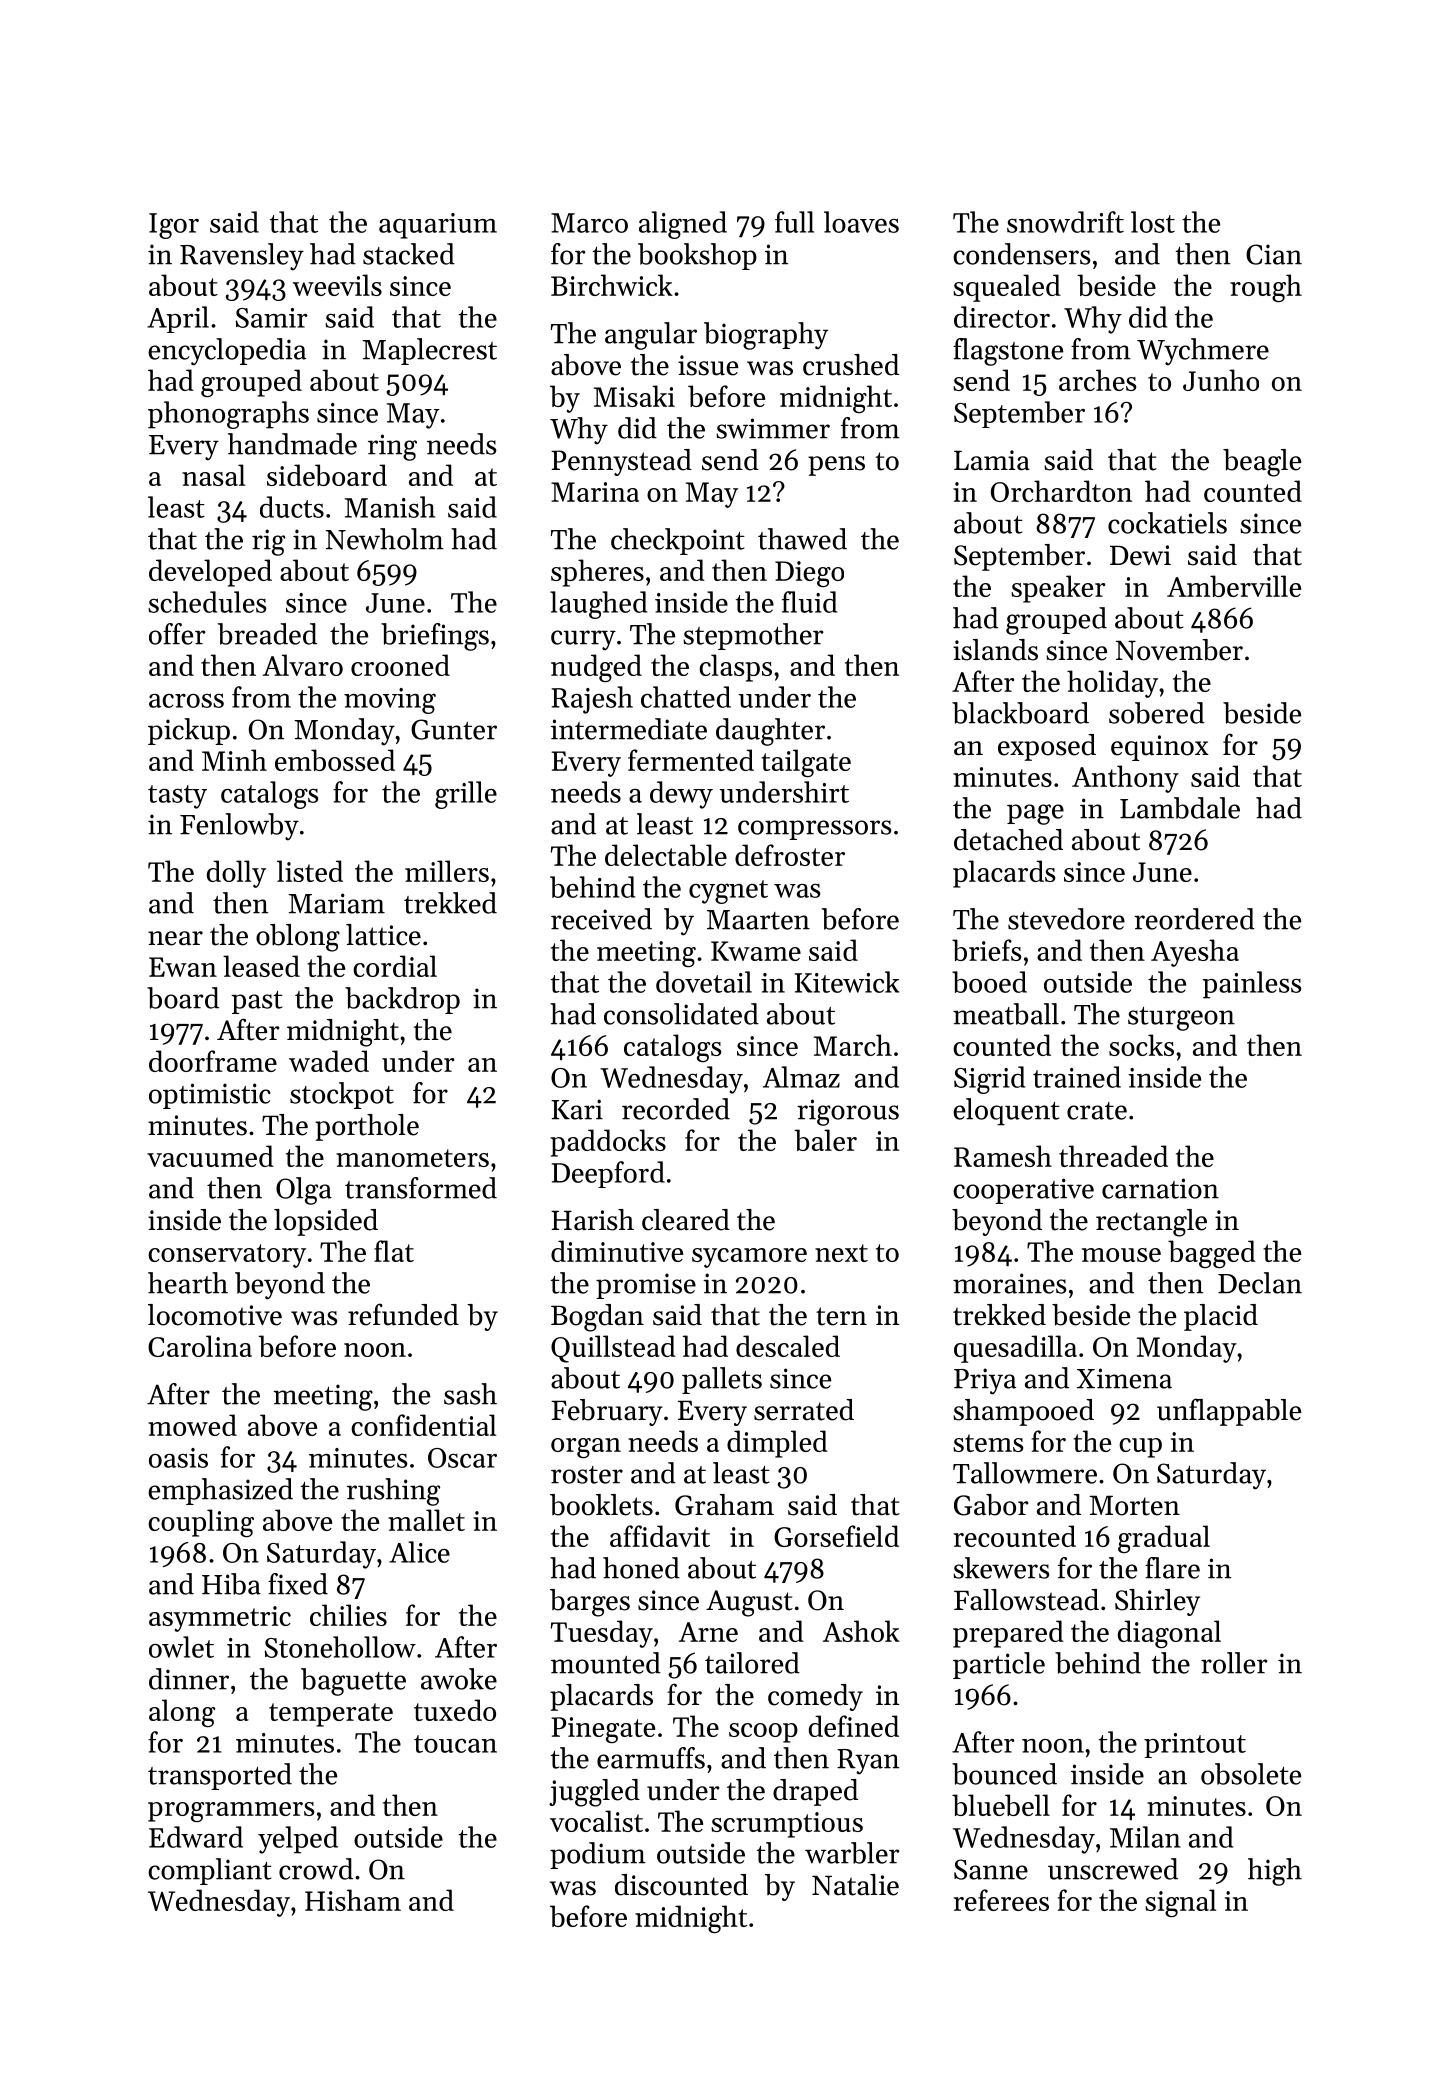 The height and width of the screenshot is (2100, 1450). Describe the element at coordinates (804, 1410) in the screenshot. I see `serrated` at that location.
